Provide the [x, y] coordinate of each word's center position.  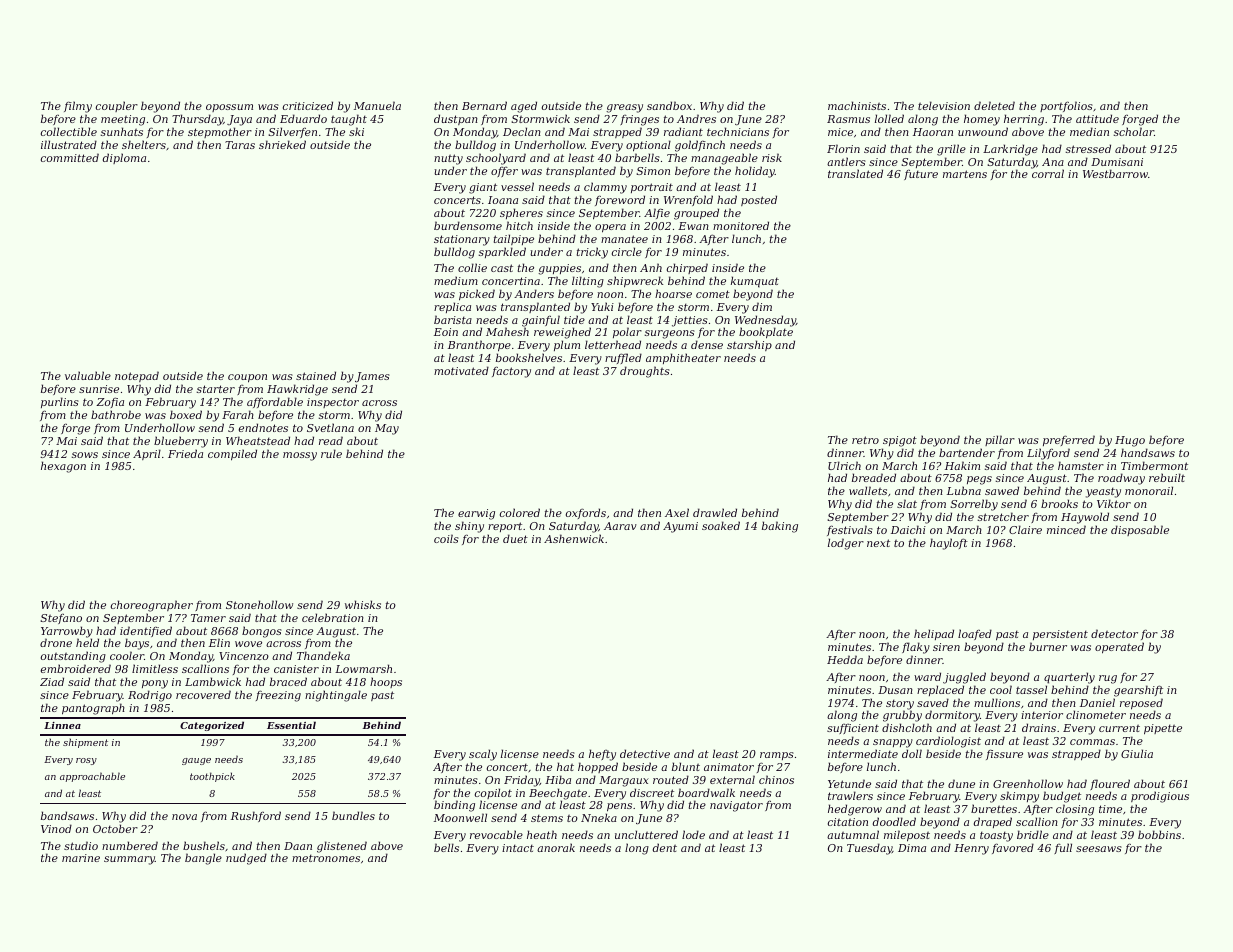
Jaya [239, 120]
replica [452, 307]
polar [627, 332]
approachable [92, 777]
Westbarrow [1115, 173]
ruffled [623, 358]
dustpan [456, 119]
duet [515, 538]
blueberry [181, 442]
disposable [1140, 530]
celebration [333, 617]
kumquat [755, 282]
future [921, 175]
